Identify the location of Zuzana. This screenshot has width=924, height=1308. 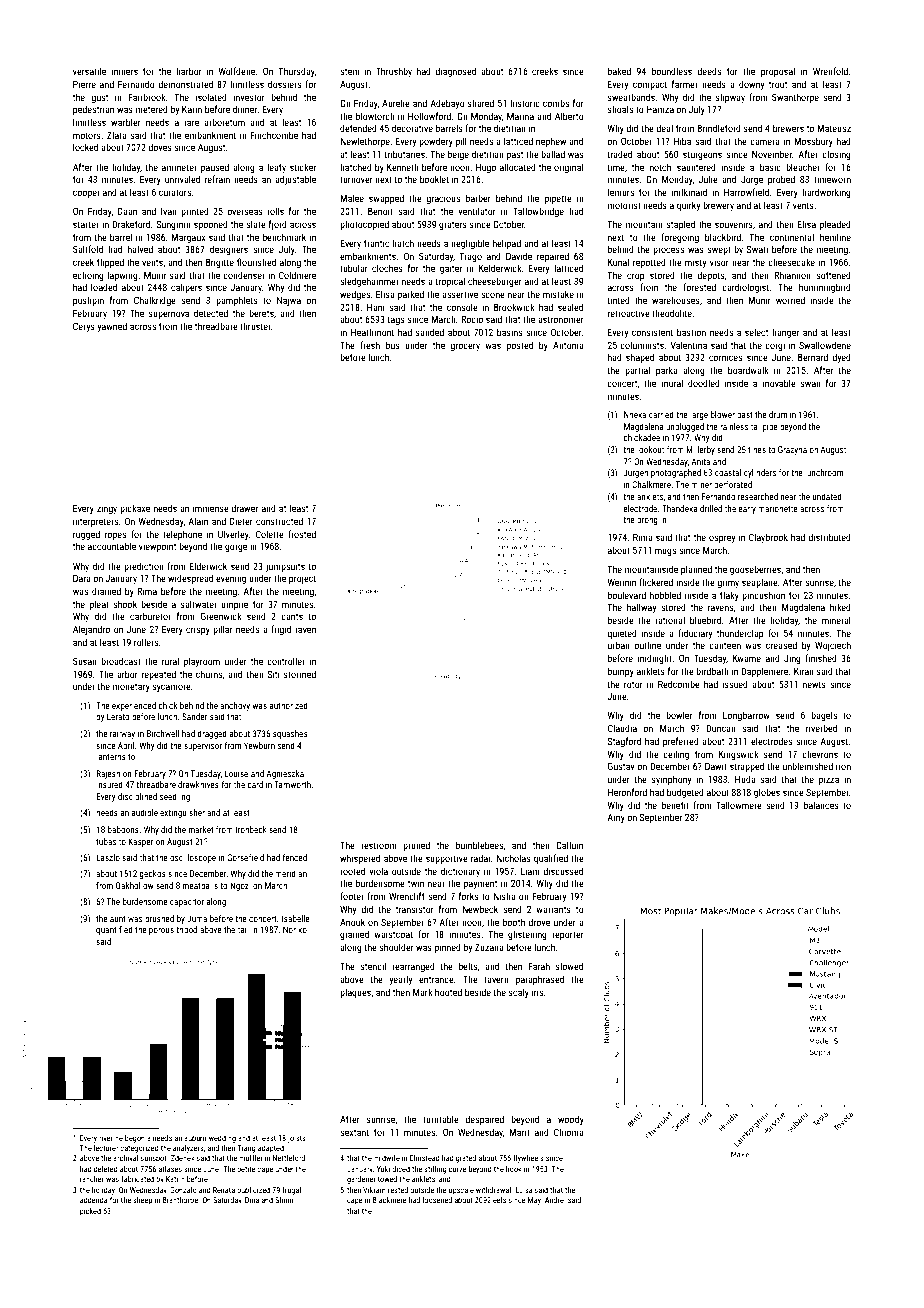
(489, 947).
